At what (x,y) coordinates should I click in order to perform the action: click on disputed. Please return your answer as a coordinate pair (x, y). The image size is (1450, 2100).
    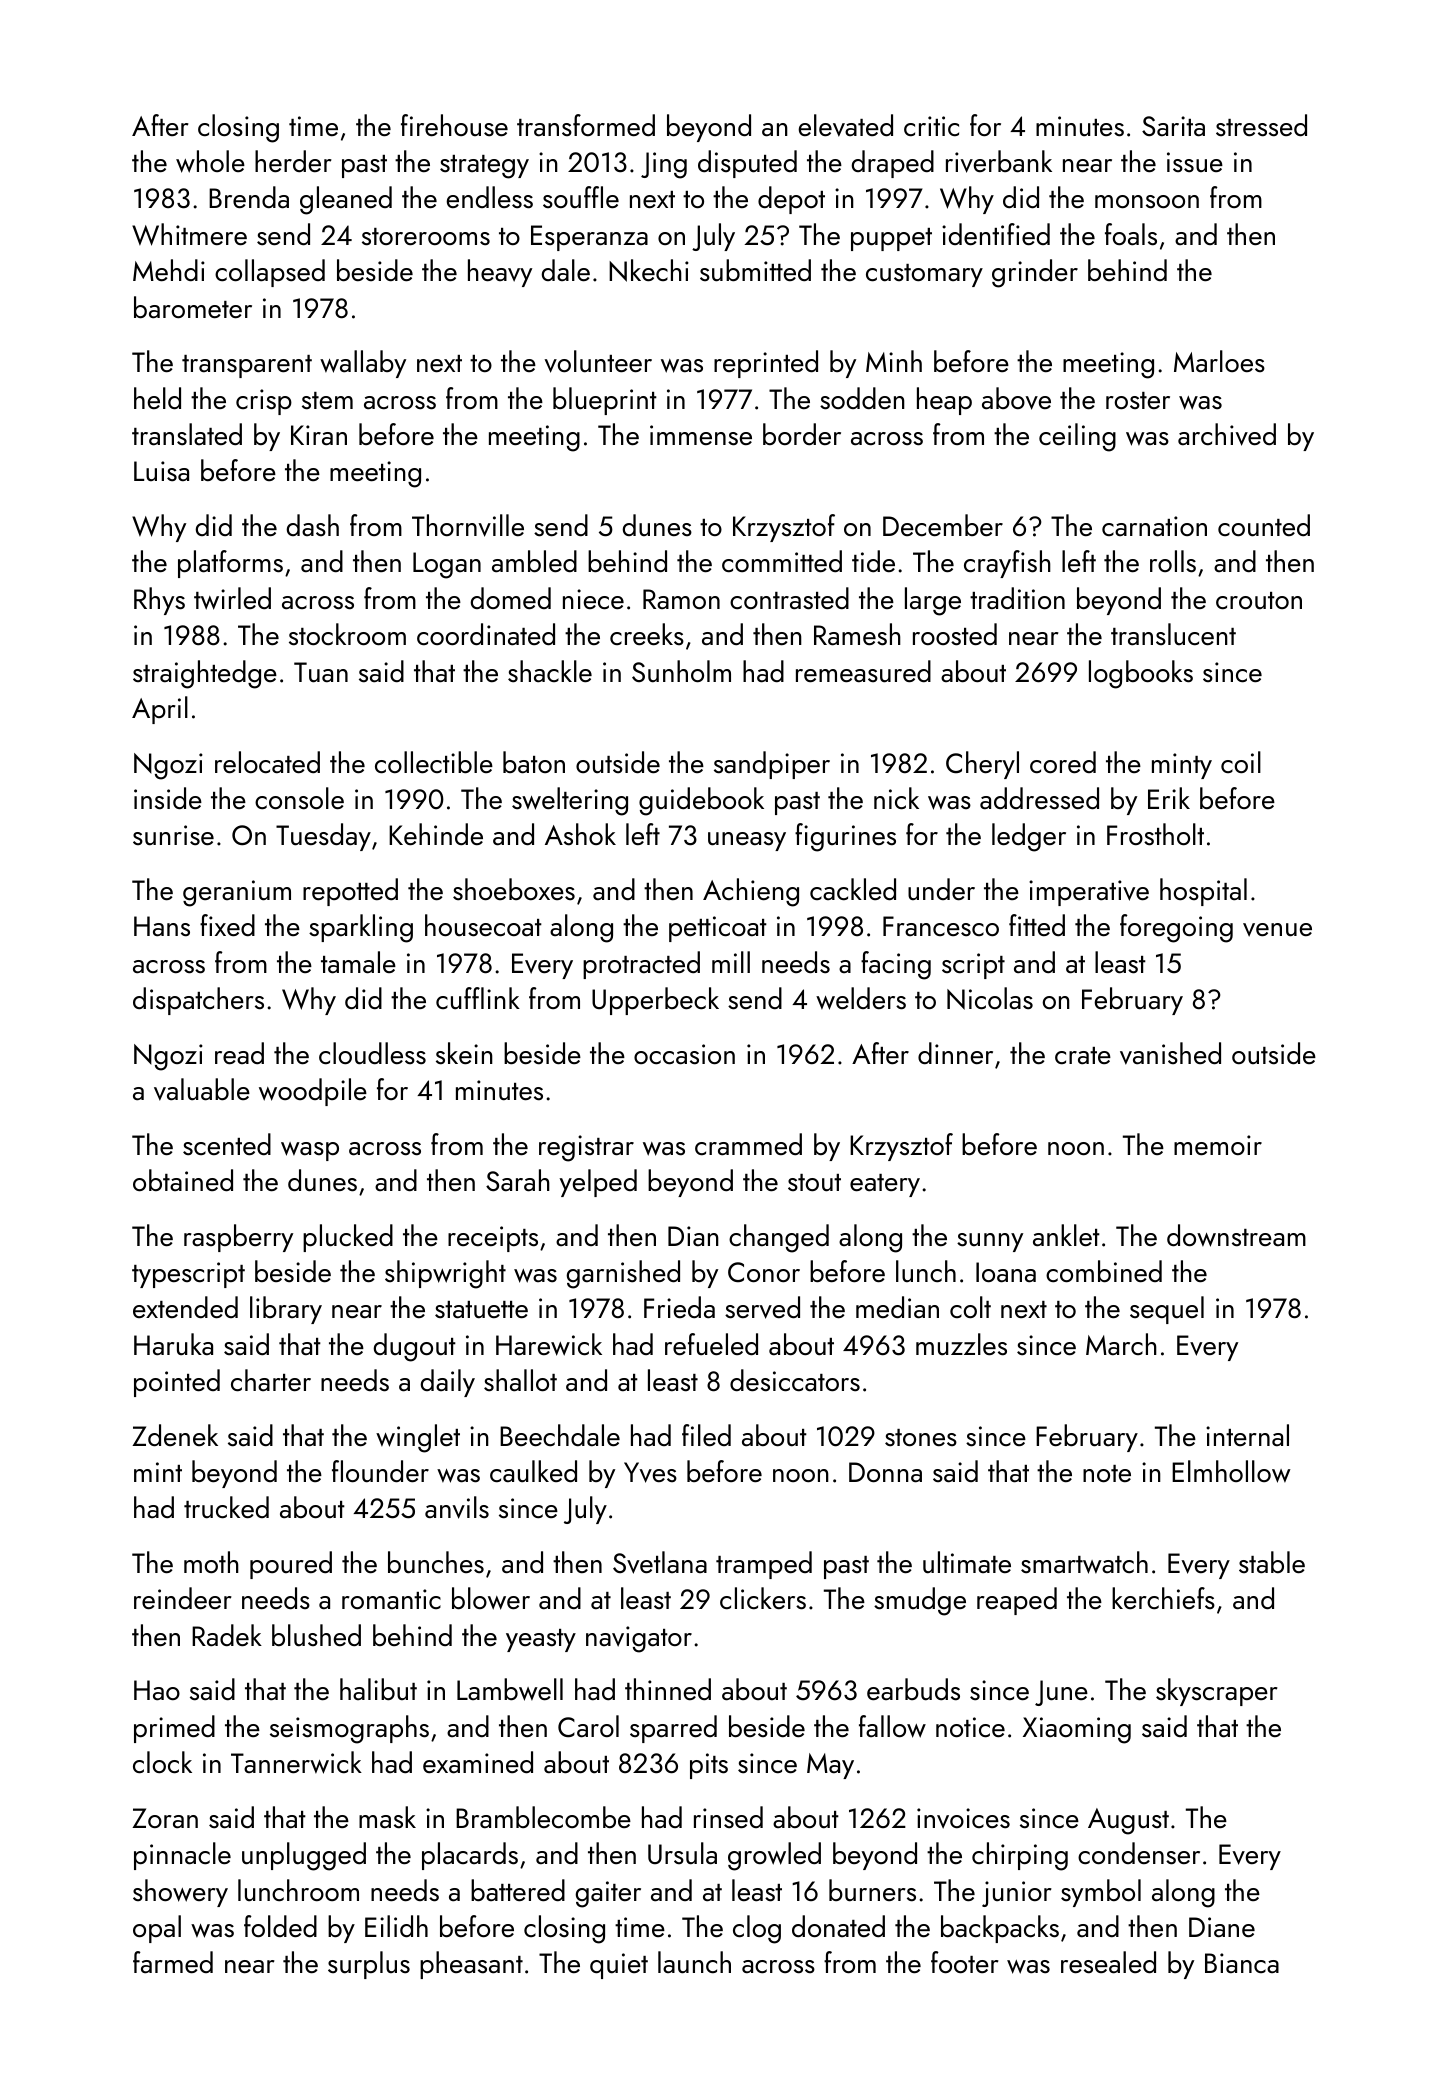
    Looking at the image, I should click on (747, 164).
